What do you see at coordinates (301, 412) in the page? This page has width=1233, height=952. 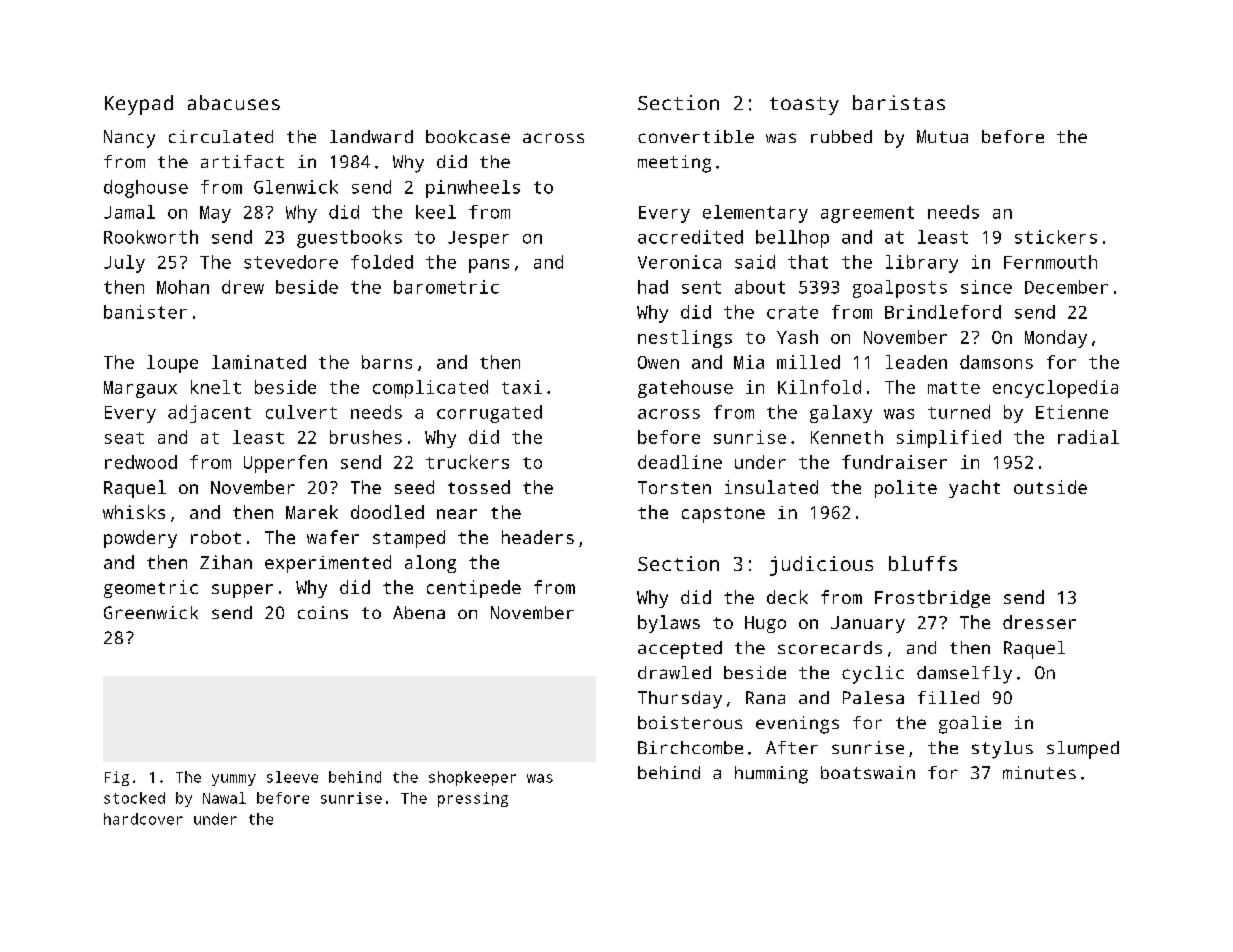 I see `culvert` at bounding box center [301, 412].
